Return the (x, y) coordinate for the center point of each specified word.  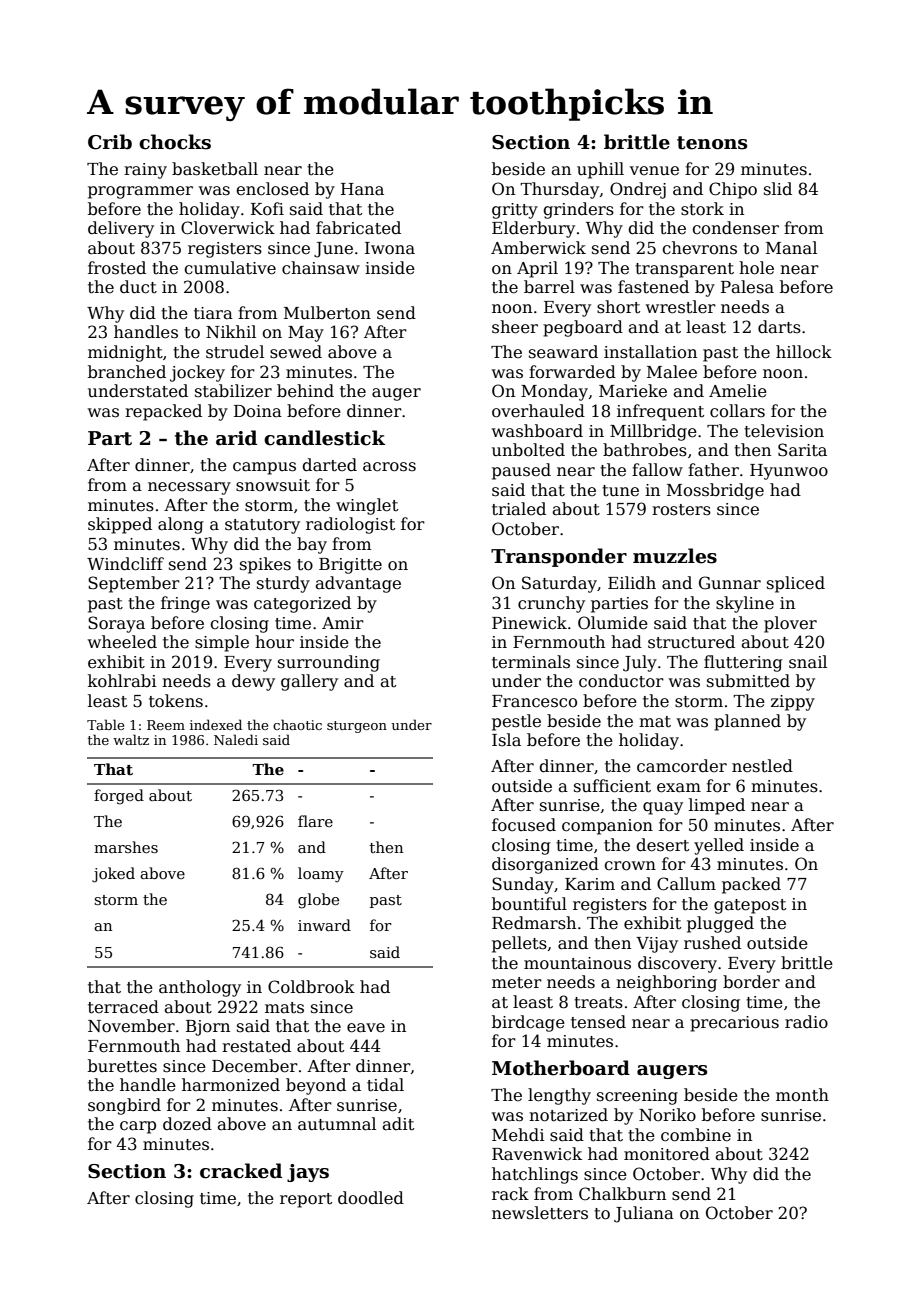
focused (524, 825)
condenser (735, 228)
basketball (215, 169)
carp (138, 1127)
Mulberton (327, 313)
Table (105, 724)
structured (691, 642)
